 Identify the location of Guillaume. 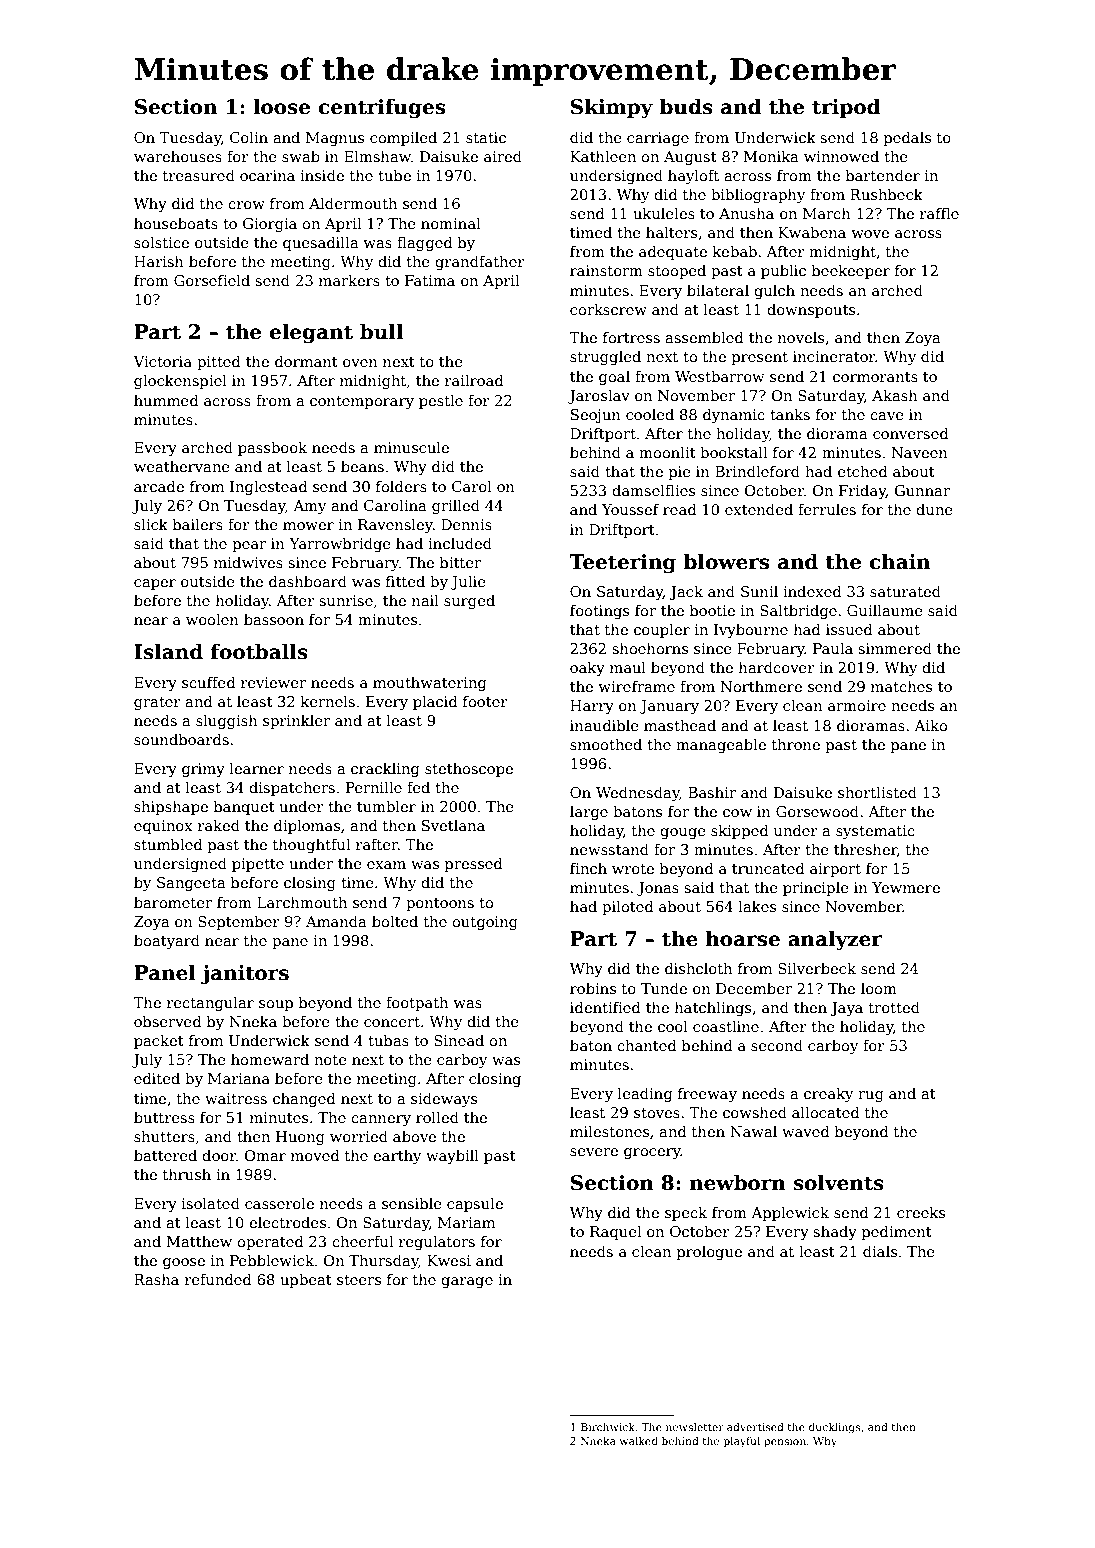
(885, 610).
